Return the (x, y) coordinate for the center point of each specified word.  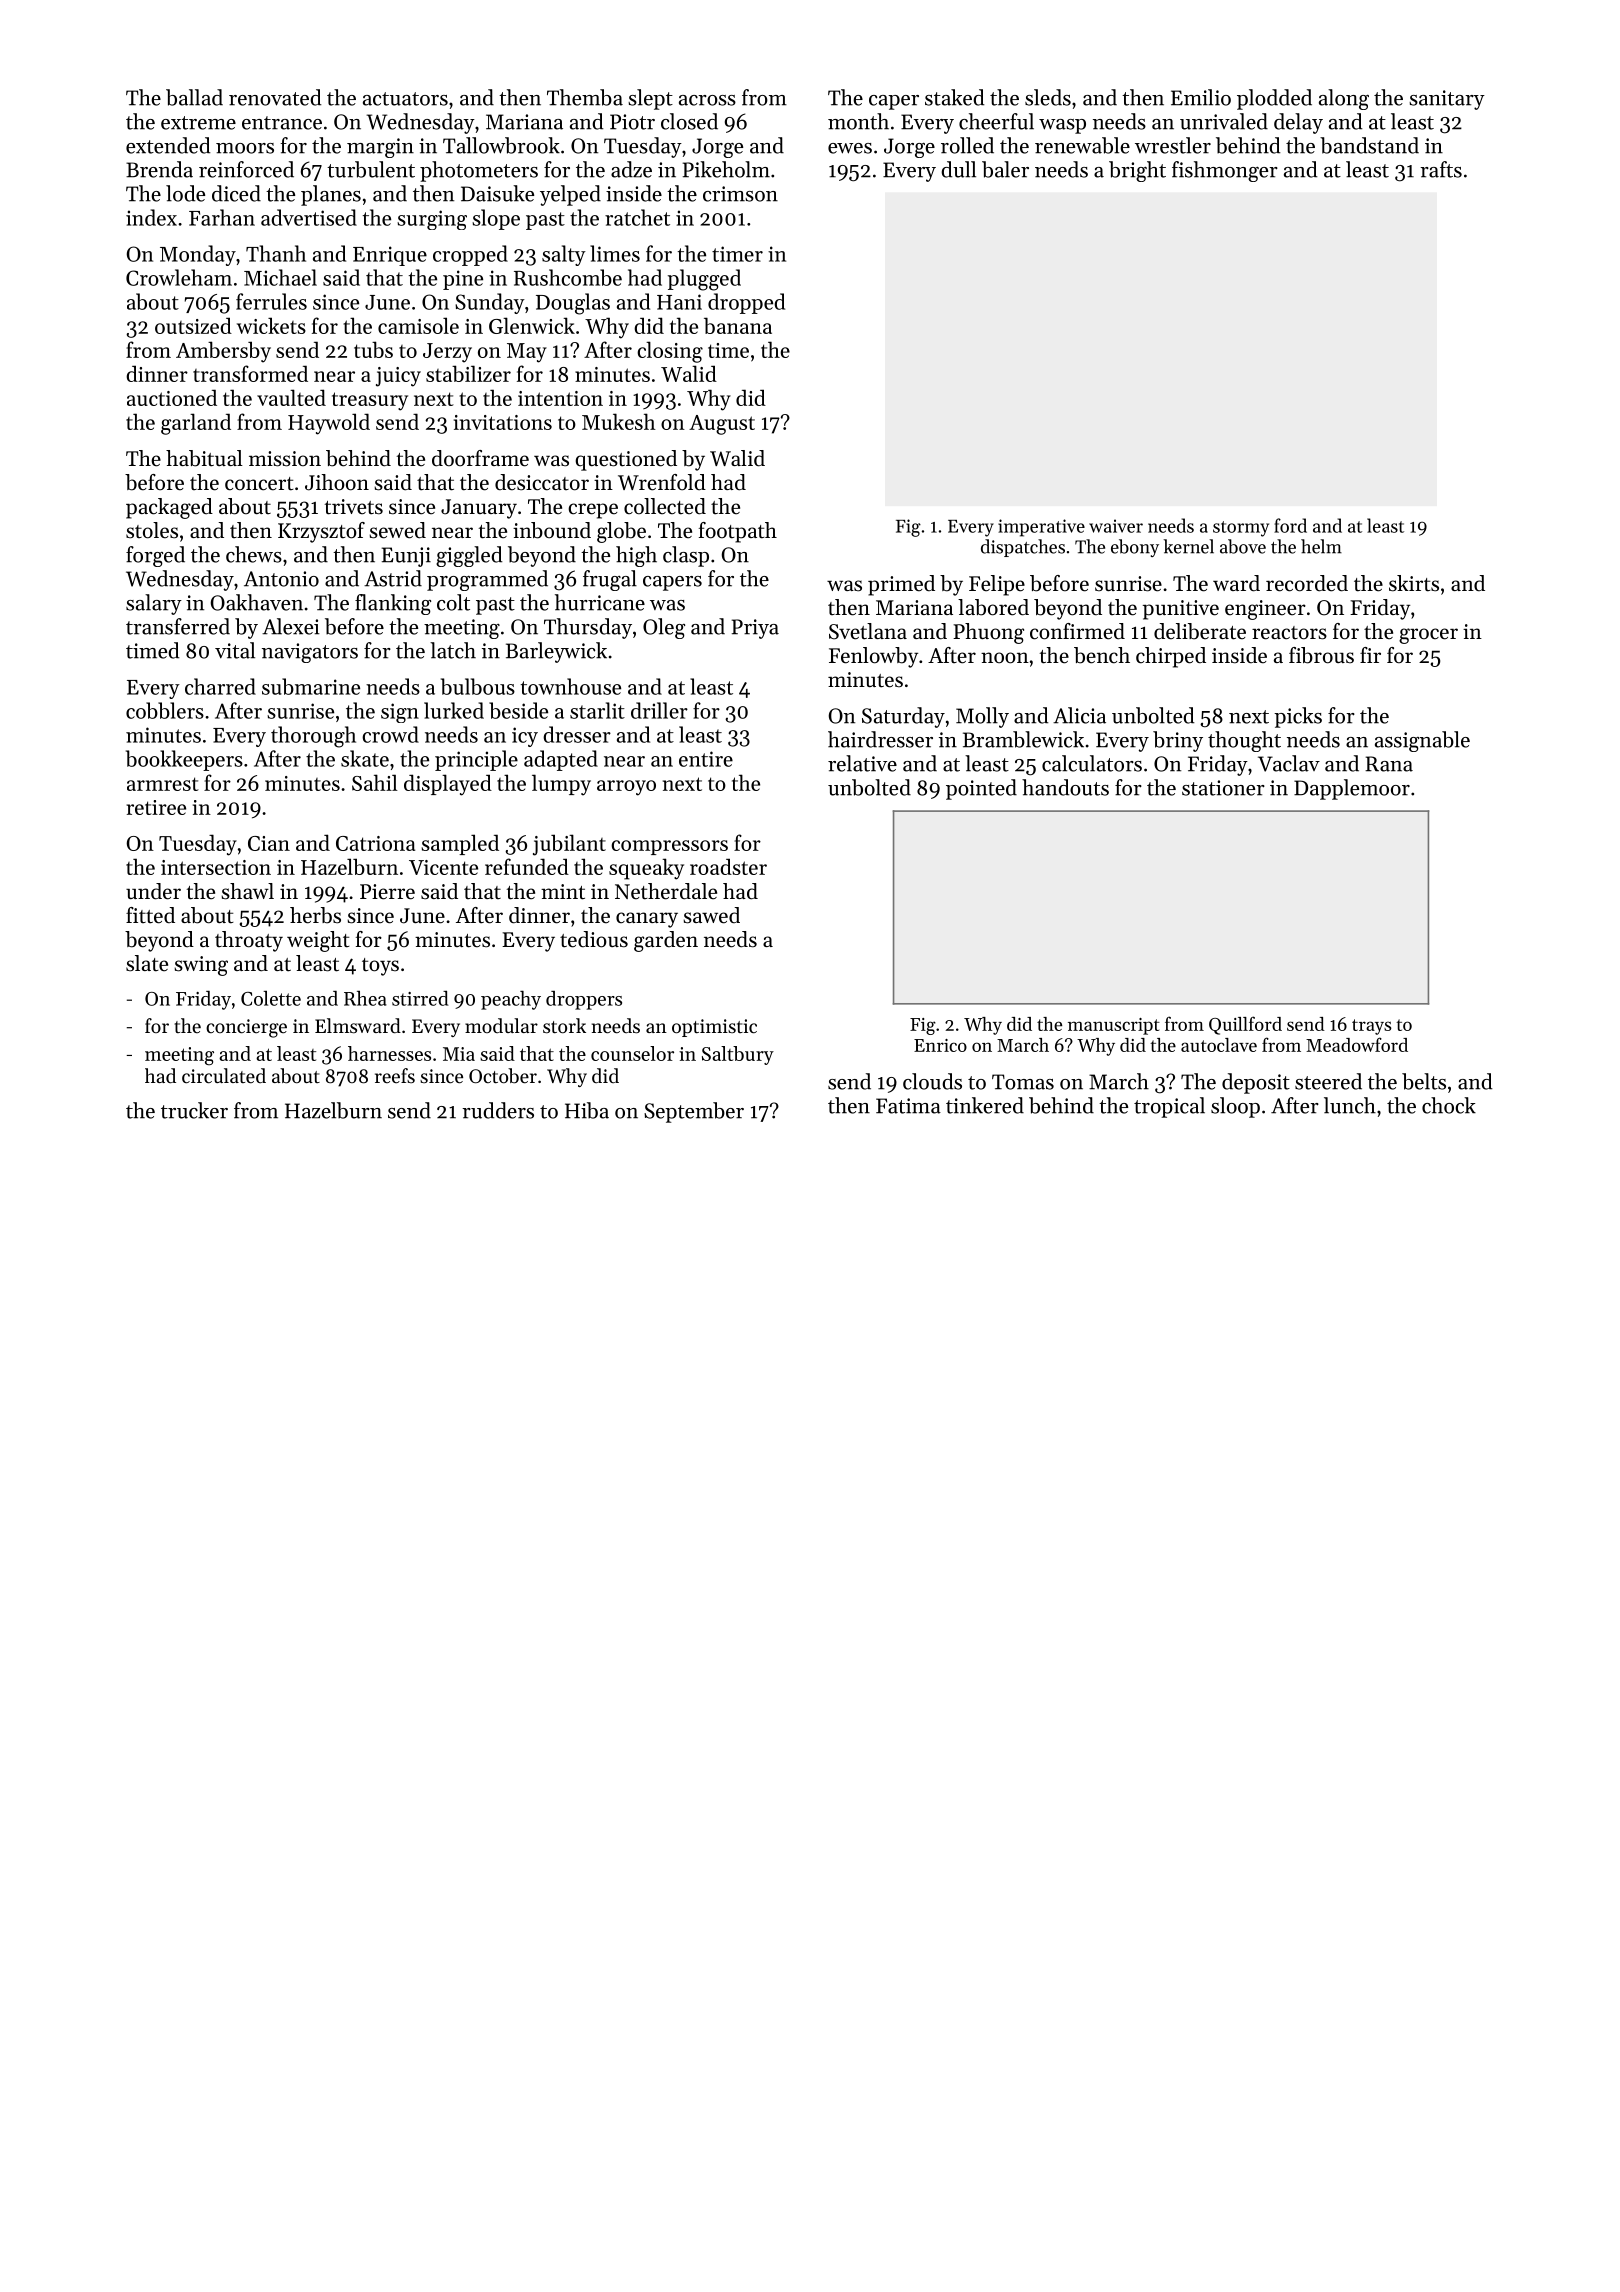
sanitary (1447, 100)
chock (1449, 1105)
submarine (311, 686)
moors (245, 148)
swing (201, 966)
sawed (711, 915)
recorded (1307, 583)
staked (955, 97)
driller (659, 710)
